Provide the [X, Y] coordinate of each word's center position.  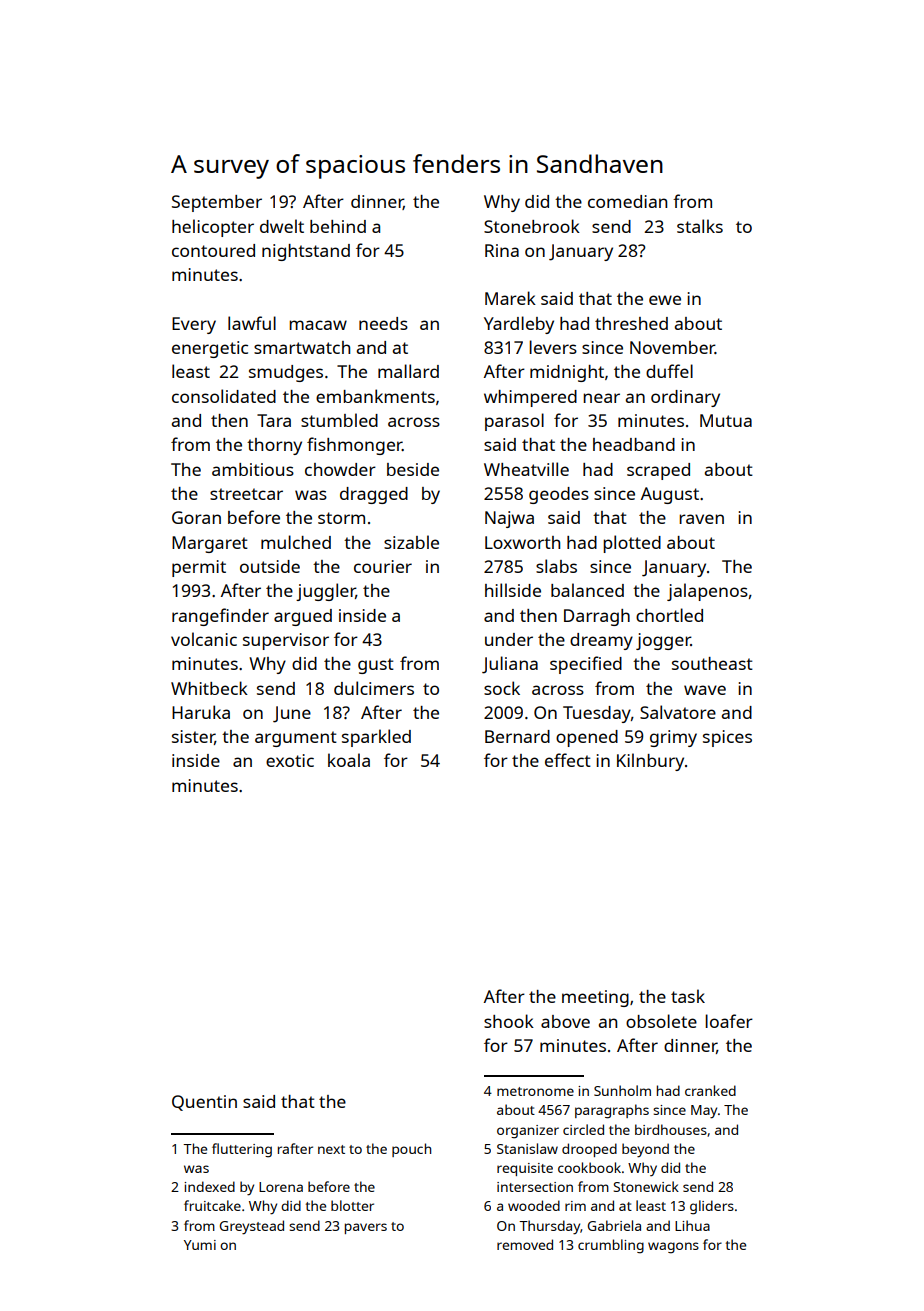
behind [338, 226]
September [217, 203]
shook [509, 1021]
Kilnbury [650, 762]
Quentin [204, 1103]
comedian [627, 201]
